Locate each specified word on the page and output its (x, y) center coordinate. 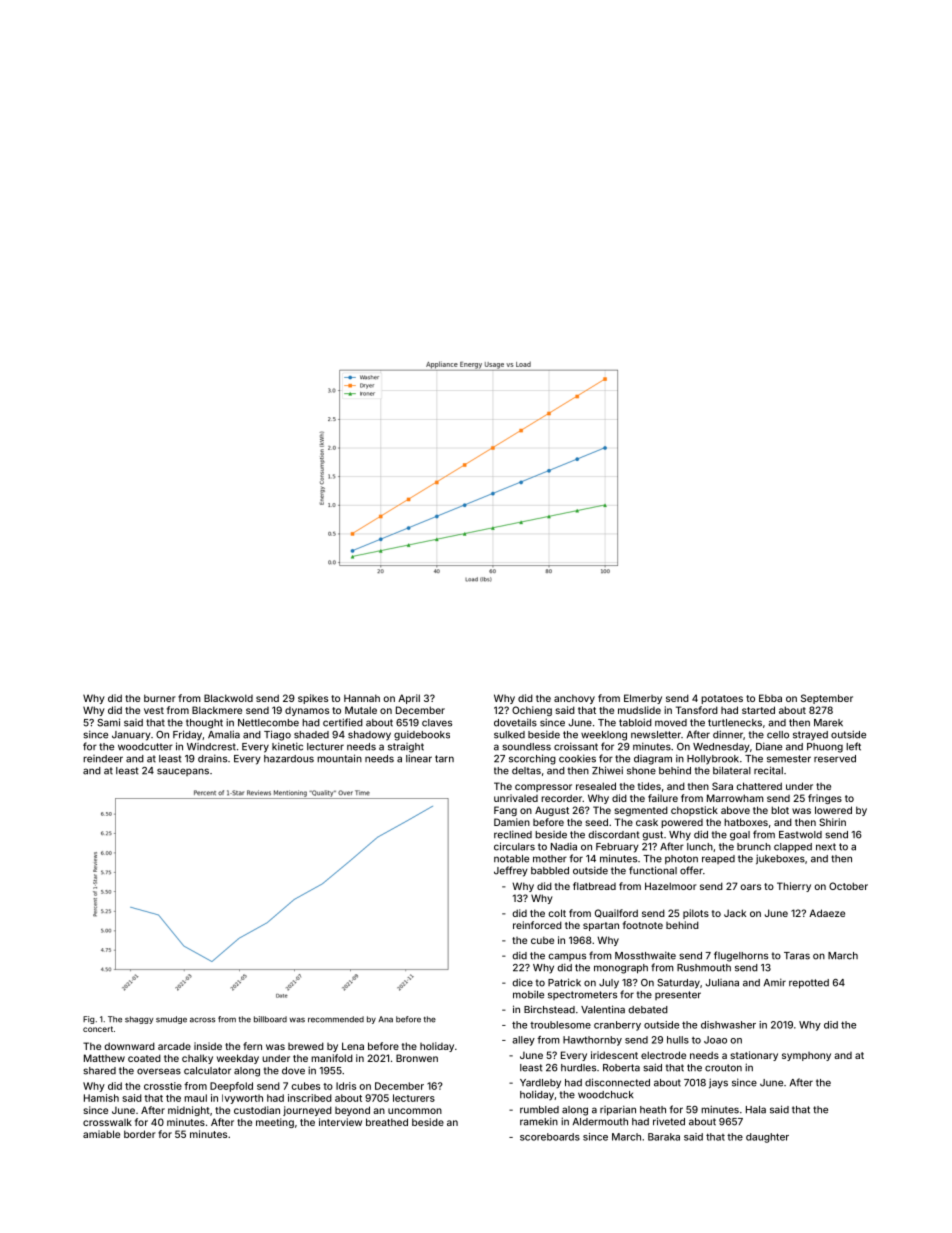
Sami (108, 722)
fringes (825, 799)
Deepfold (231, 1087)
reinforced (537, 925)
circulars (514, 846)
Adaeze (827, 913)
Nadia (564, 846)
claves (437, 723)
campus (567, 957)
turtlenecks (735, 723)
